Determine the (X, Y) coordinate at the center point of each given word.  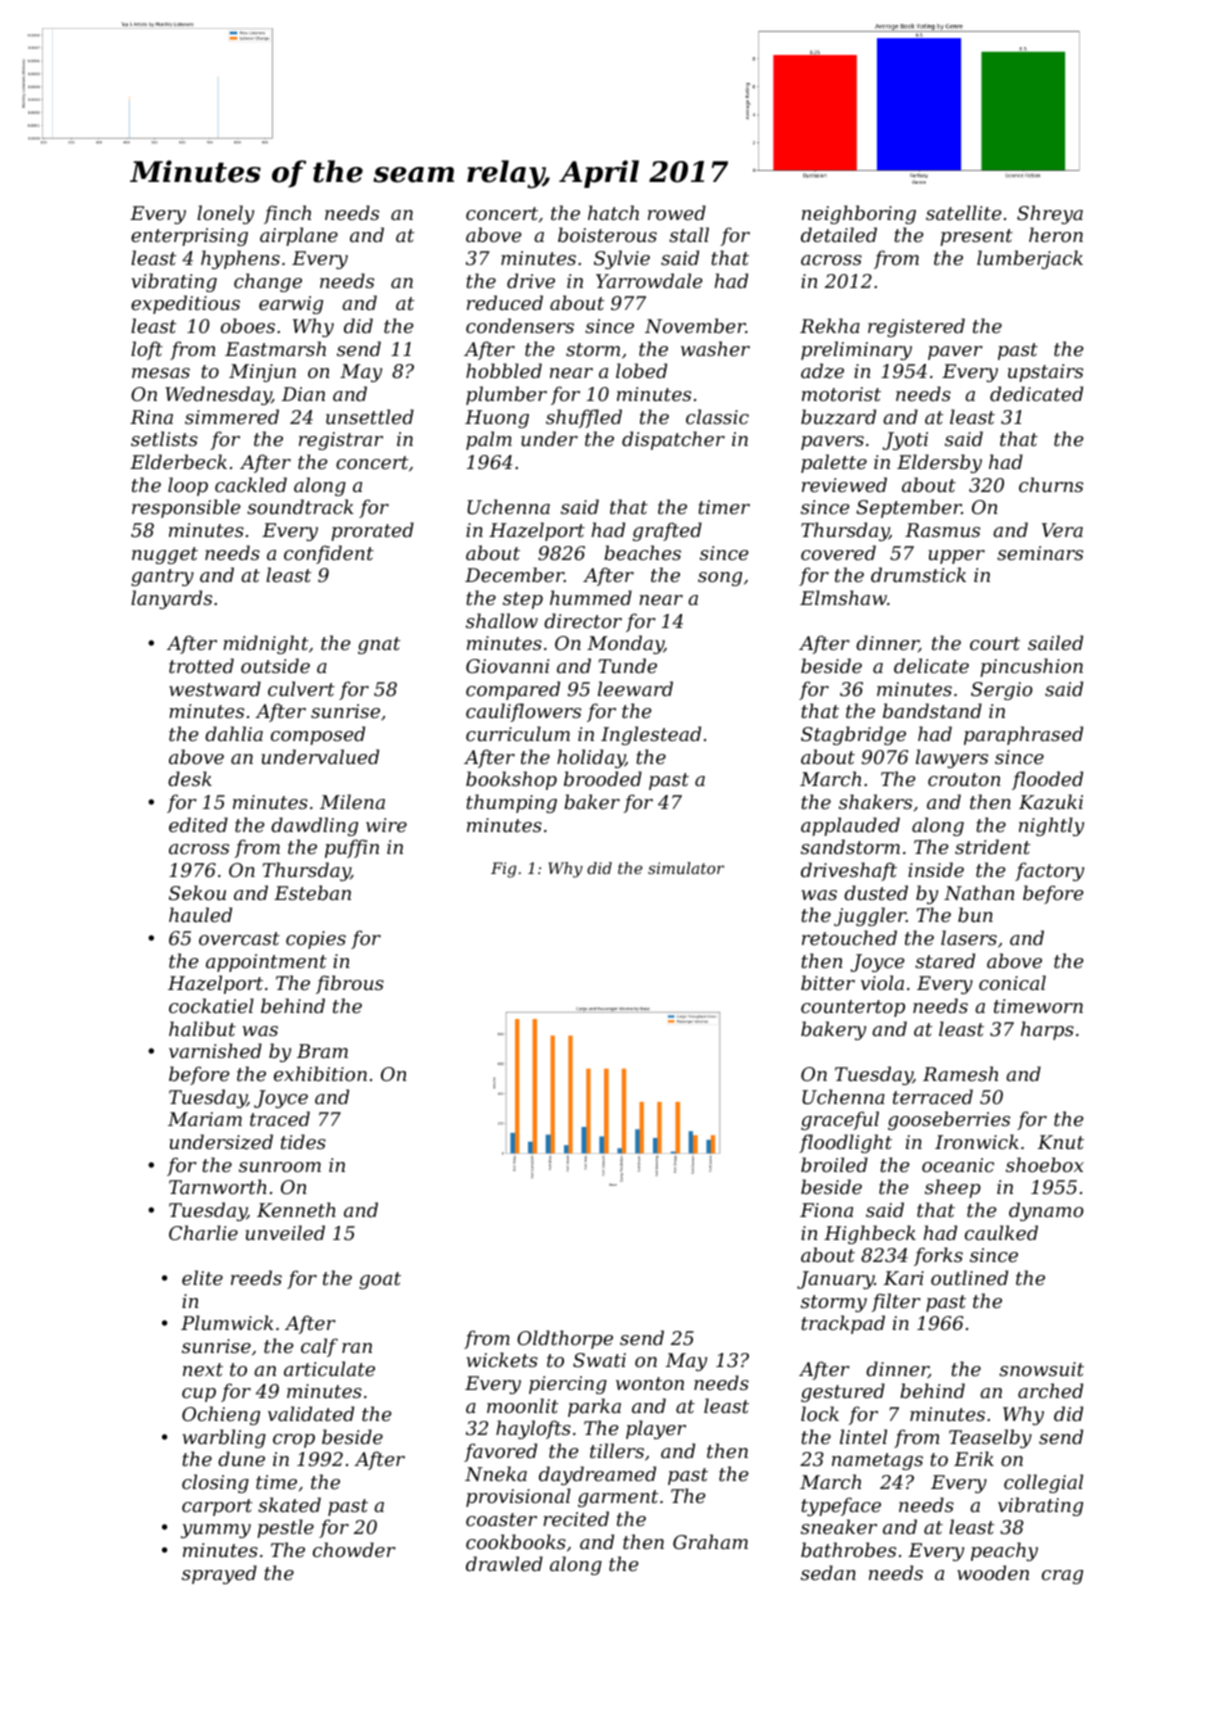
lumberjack (1030, 259)
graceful (840, 1120)
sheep (953, 1188)
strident (992, 846)
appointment (266, 963)
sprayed (219, 1574)
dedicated (1036, 393)
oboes (248, 325)
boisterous (607, 234)
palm (489, 440)
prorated (372, 531)
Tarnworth (218, 1186)
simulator (686, 868)
